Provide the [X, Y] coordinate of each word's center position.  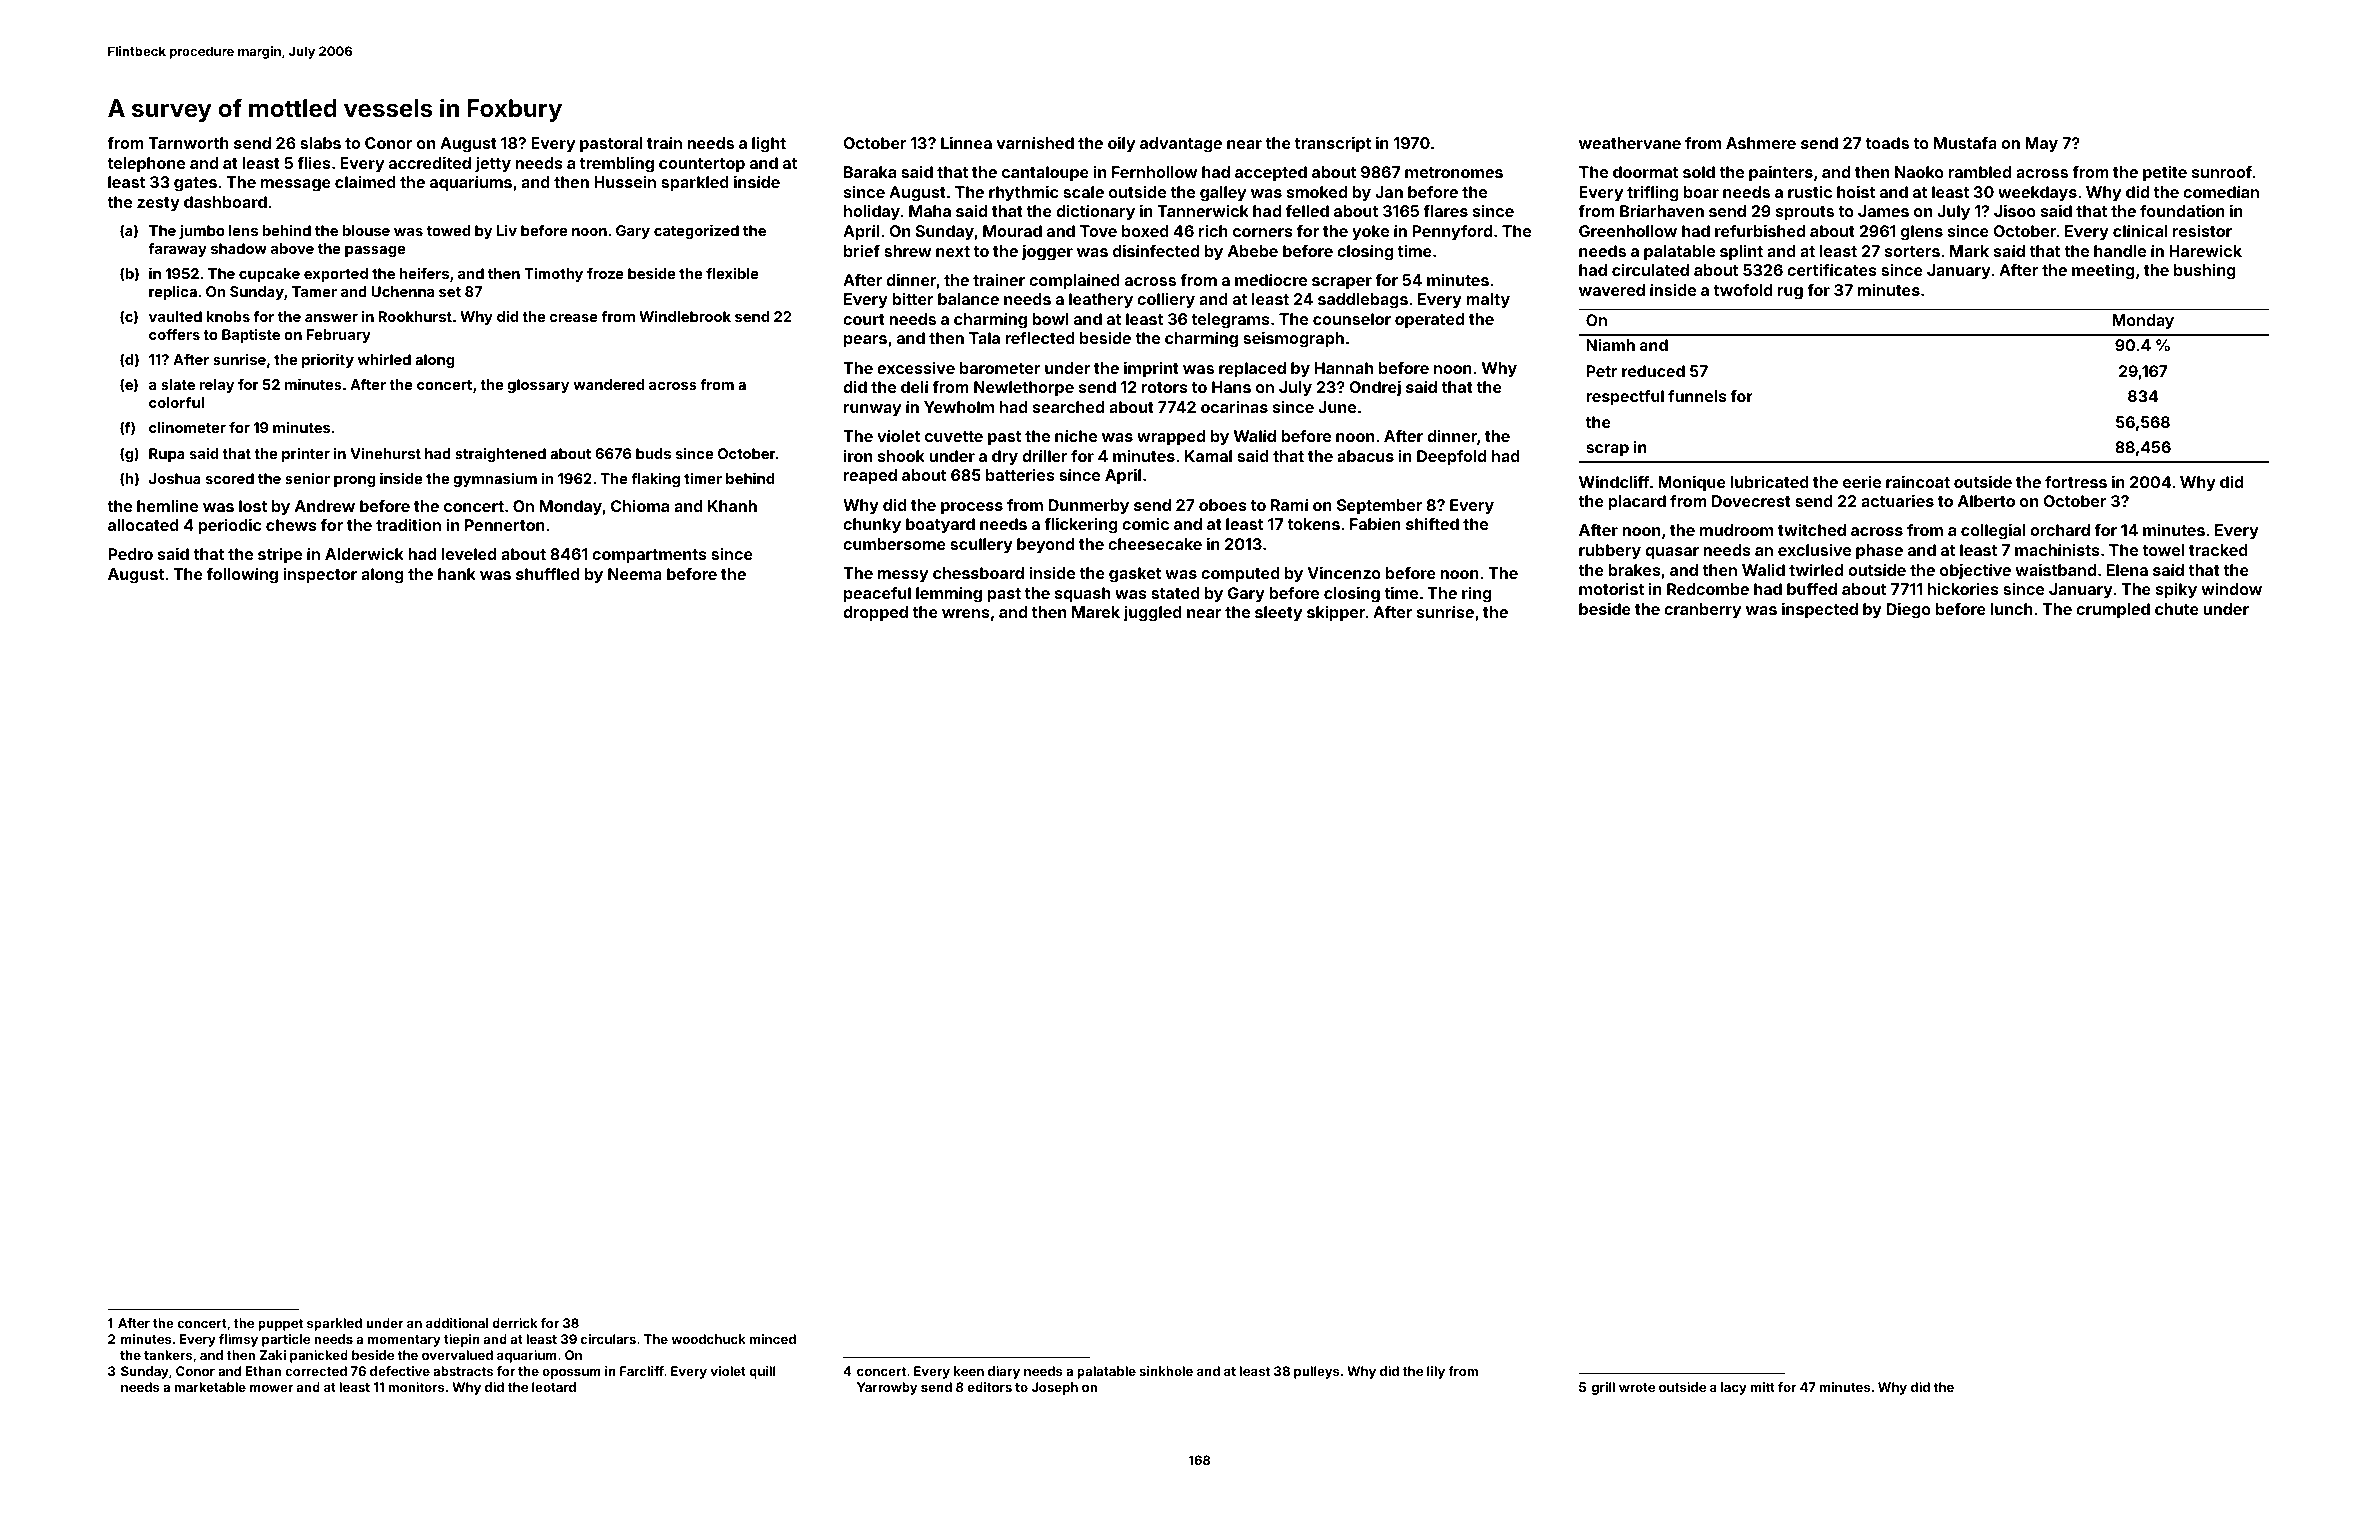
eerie [1862, 482]
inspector [320, 576]
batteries [1020, 475]
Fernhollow [1154, 172]
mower [271, 1388]
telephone [146, 165]
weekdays [2037, 194]
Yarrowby [887, 1388]
